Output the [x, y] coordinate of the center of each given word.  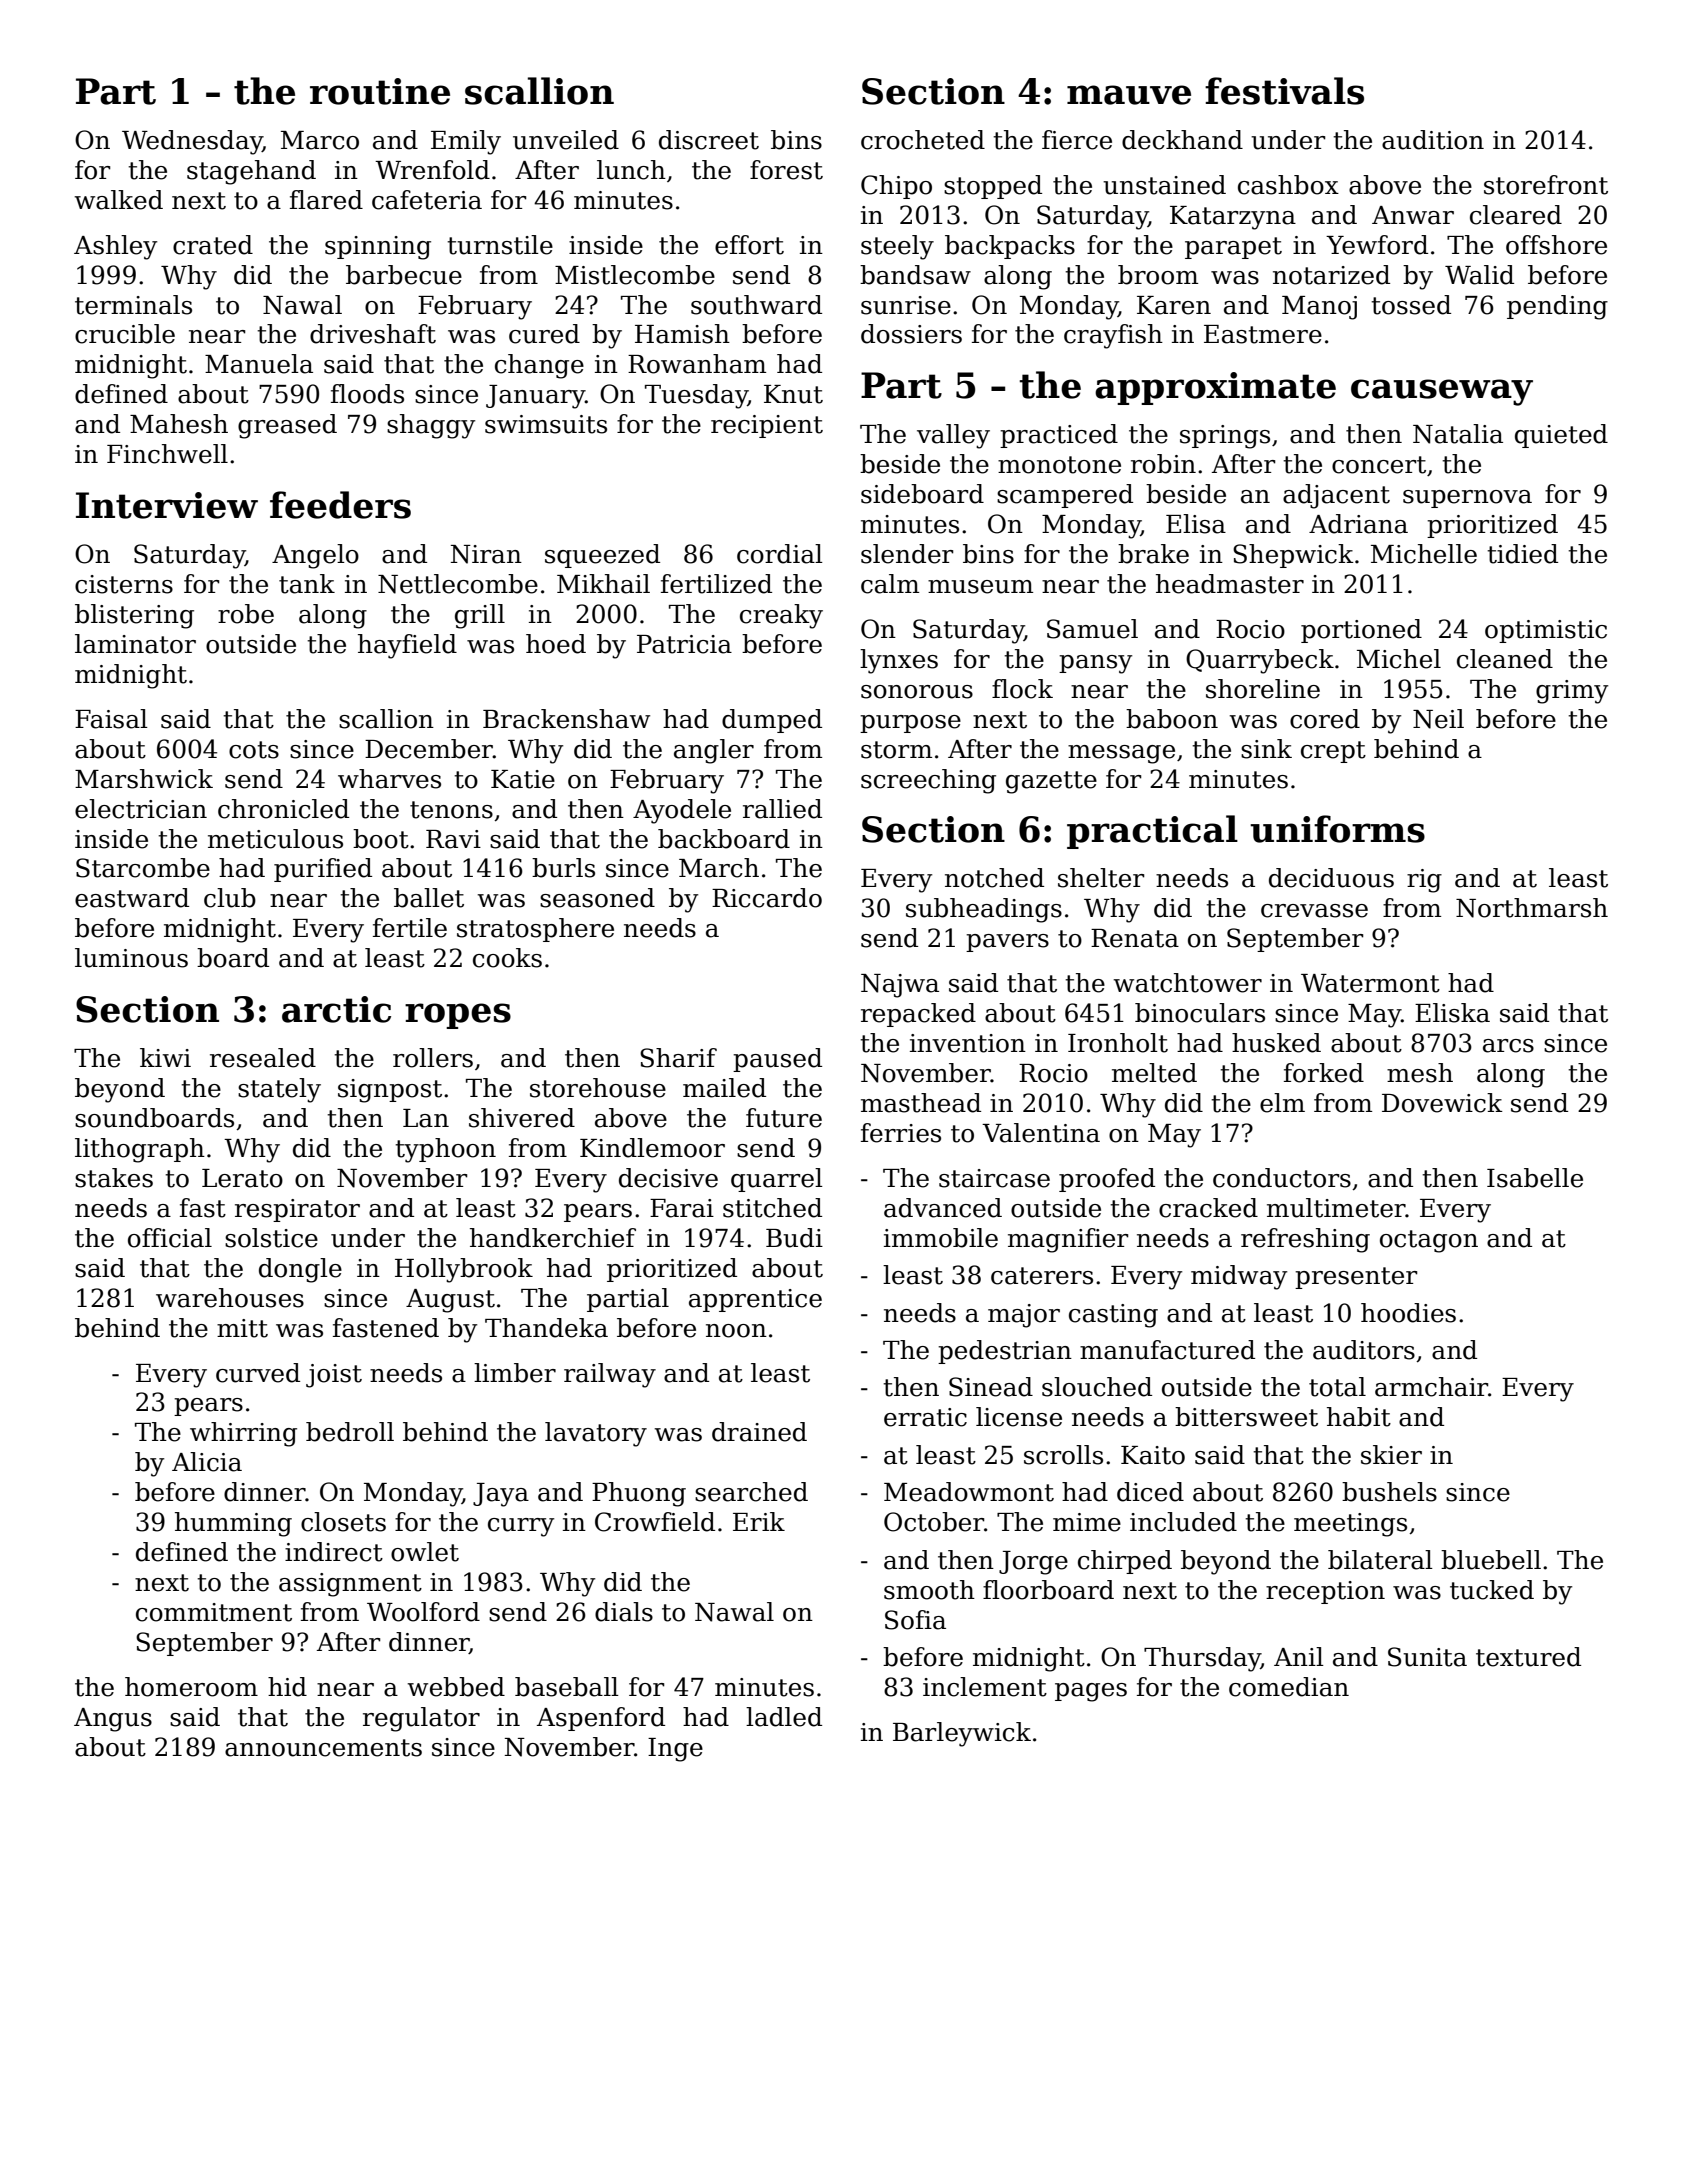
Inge [675, 1750]
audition [1433, 140]
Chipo [896, 187]
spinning [378, 248]
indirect [334, 1552]
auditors [1364, 1350]
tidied [1522, 554]
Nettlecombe [458, 584]
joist [334, 1376]
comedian [1289, 1687]
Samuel [1092, 629]
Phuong [639, 1494]
